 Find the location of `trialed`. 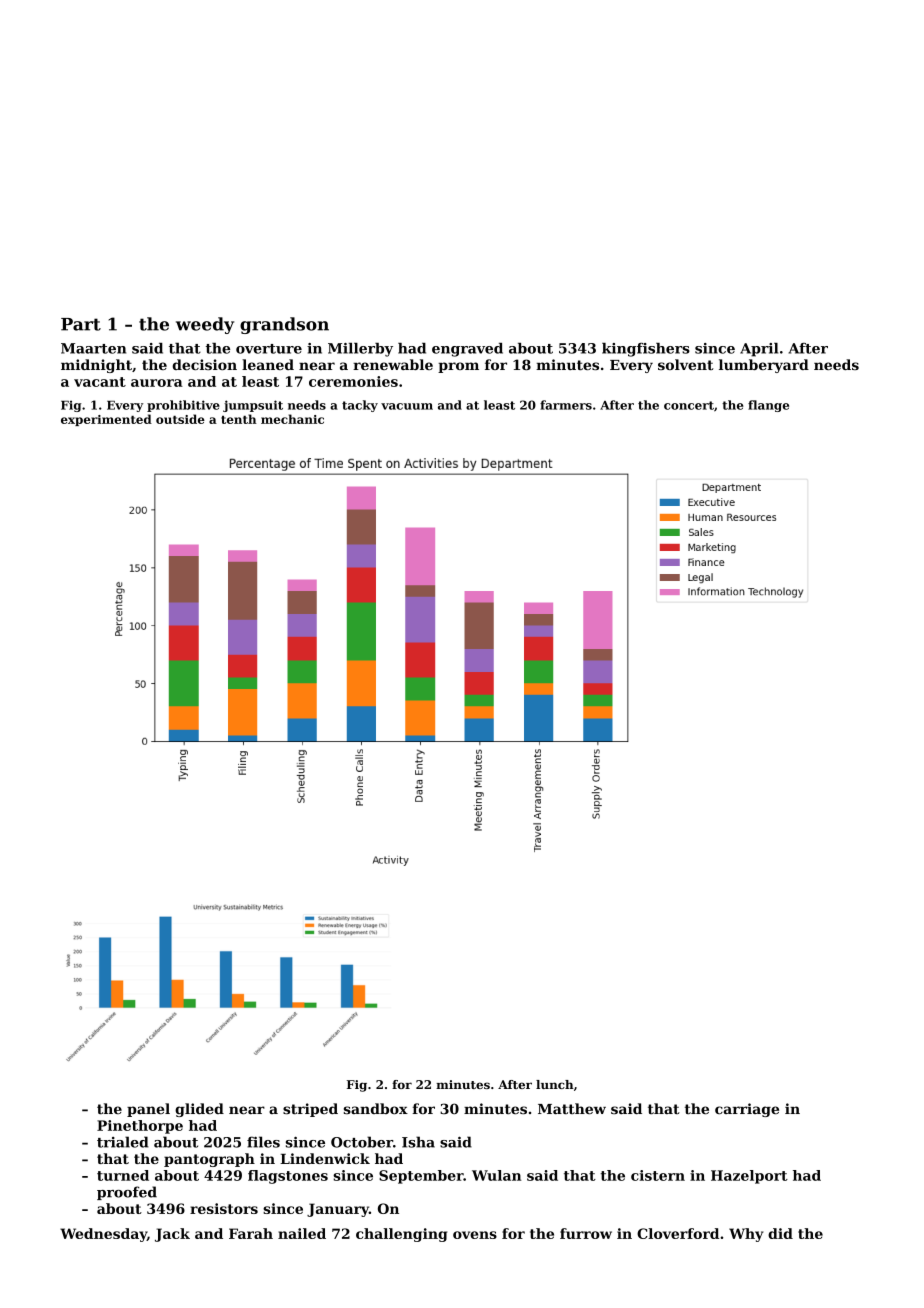

trialed is located at coordinates (122, 1142).
